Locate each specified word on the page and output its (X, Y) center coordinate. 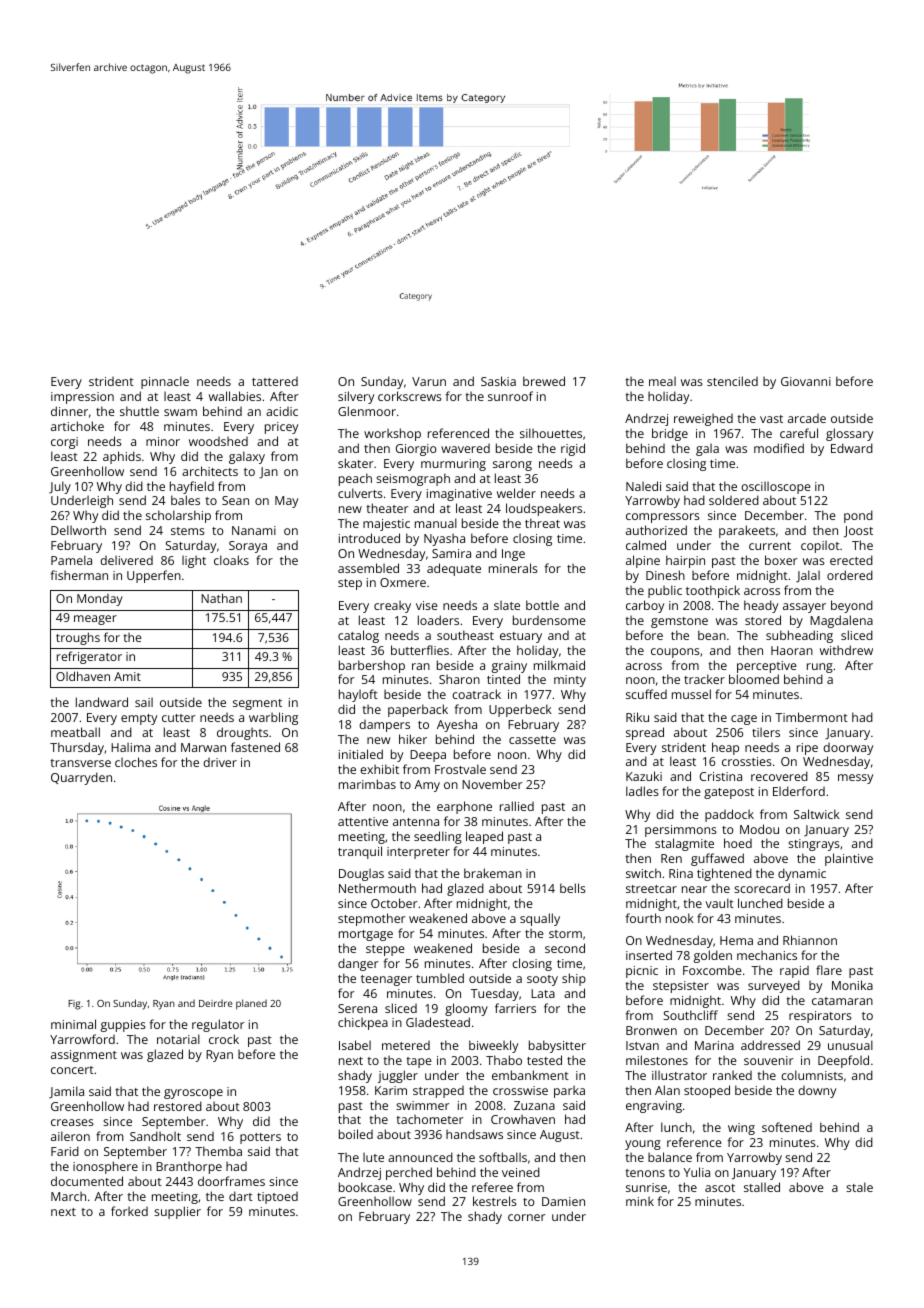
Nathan (221, 598)
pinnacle (165, 382)
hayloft (358, 695)
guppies (123, 1026)
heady (761, 606)
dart (241, 1196)
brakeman (493, 873)
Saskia (498, 381)
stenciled (732, 381)
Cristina (721, 776)
